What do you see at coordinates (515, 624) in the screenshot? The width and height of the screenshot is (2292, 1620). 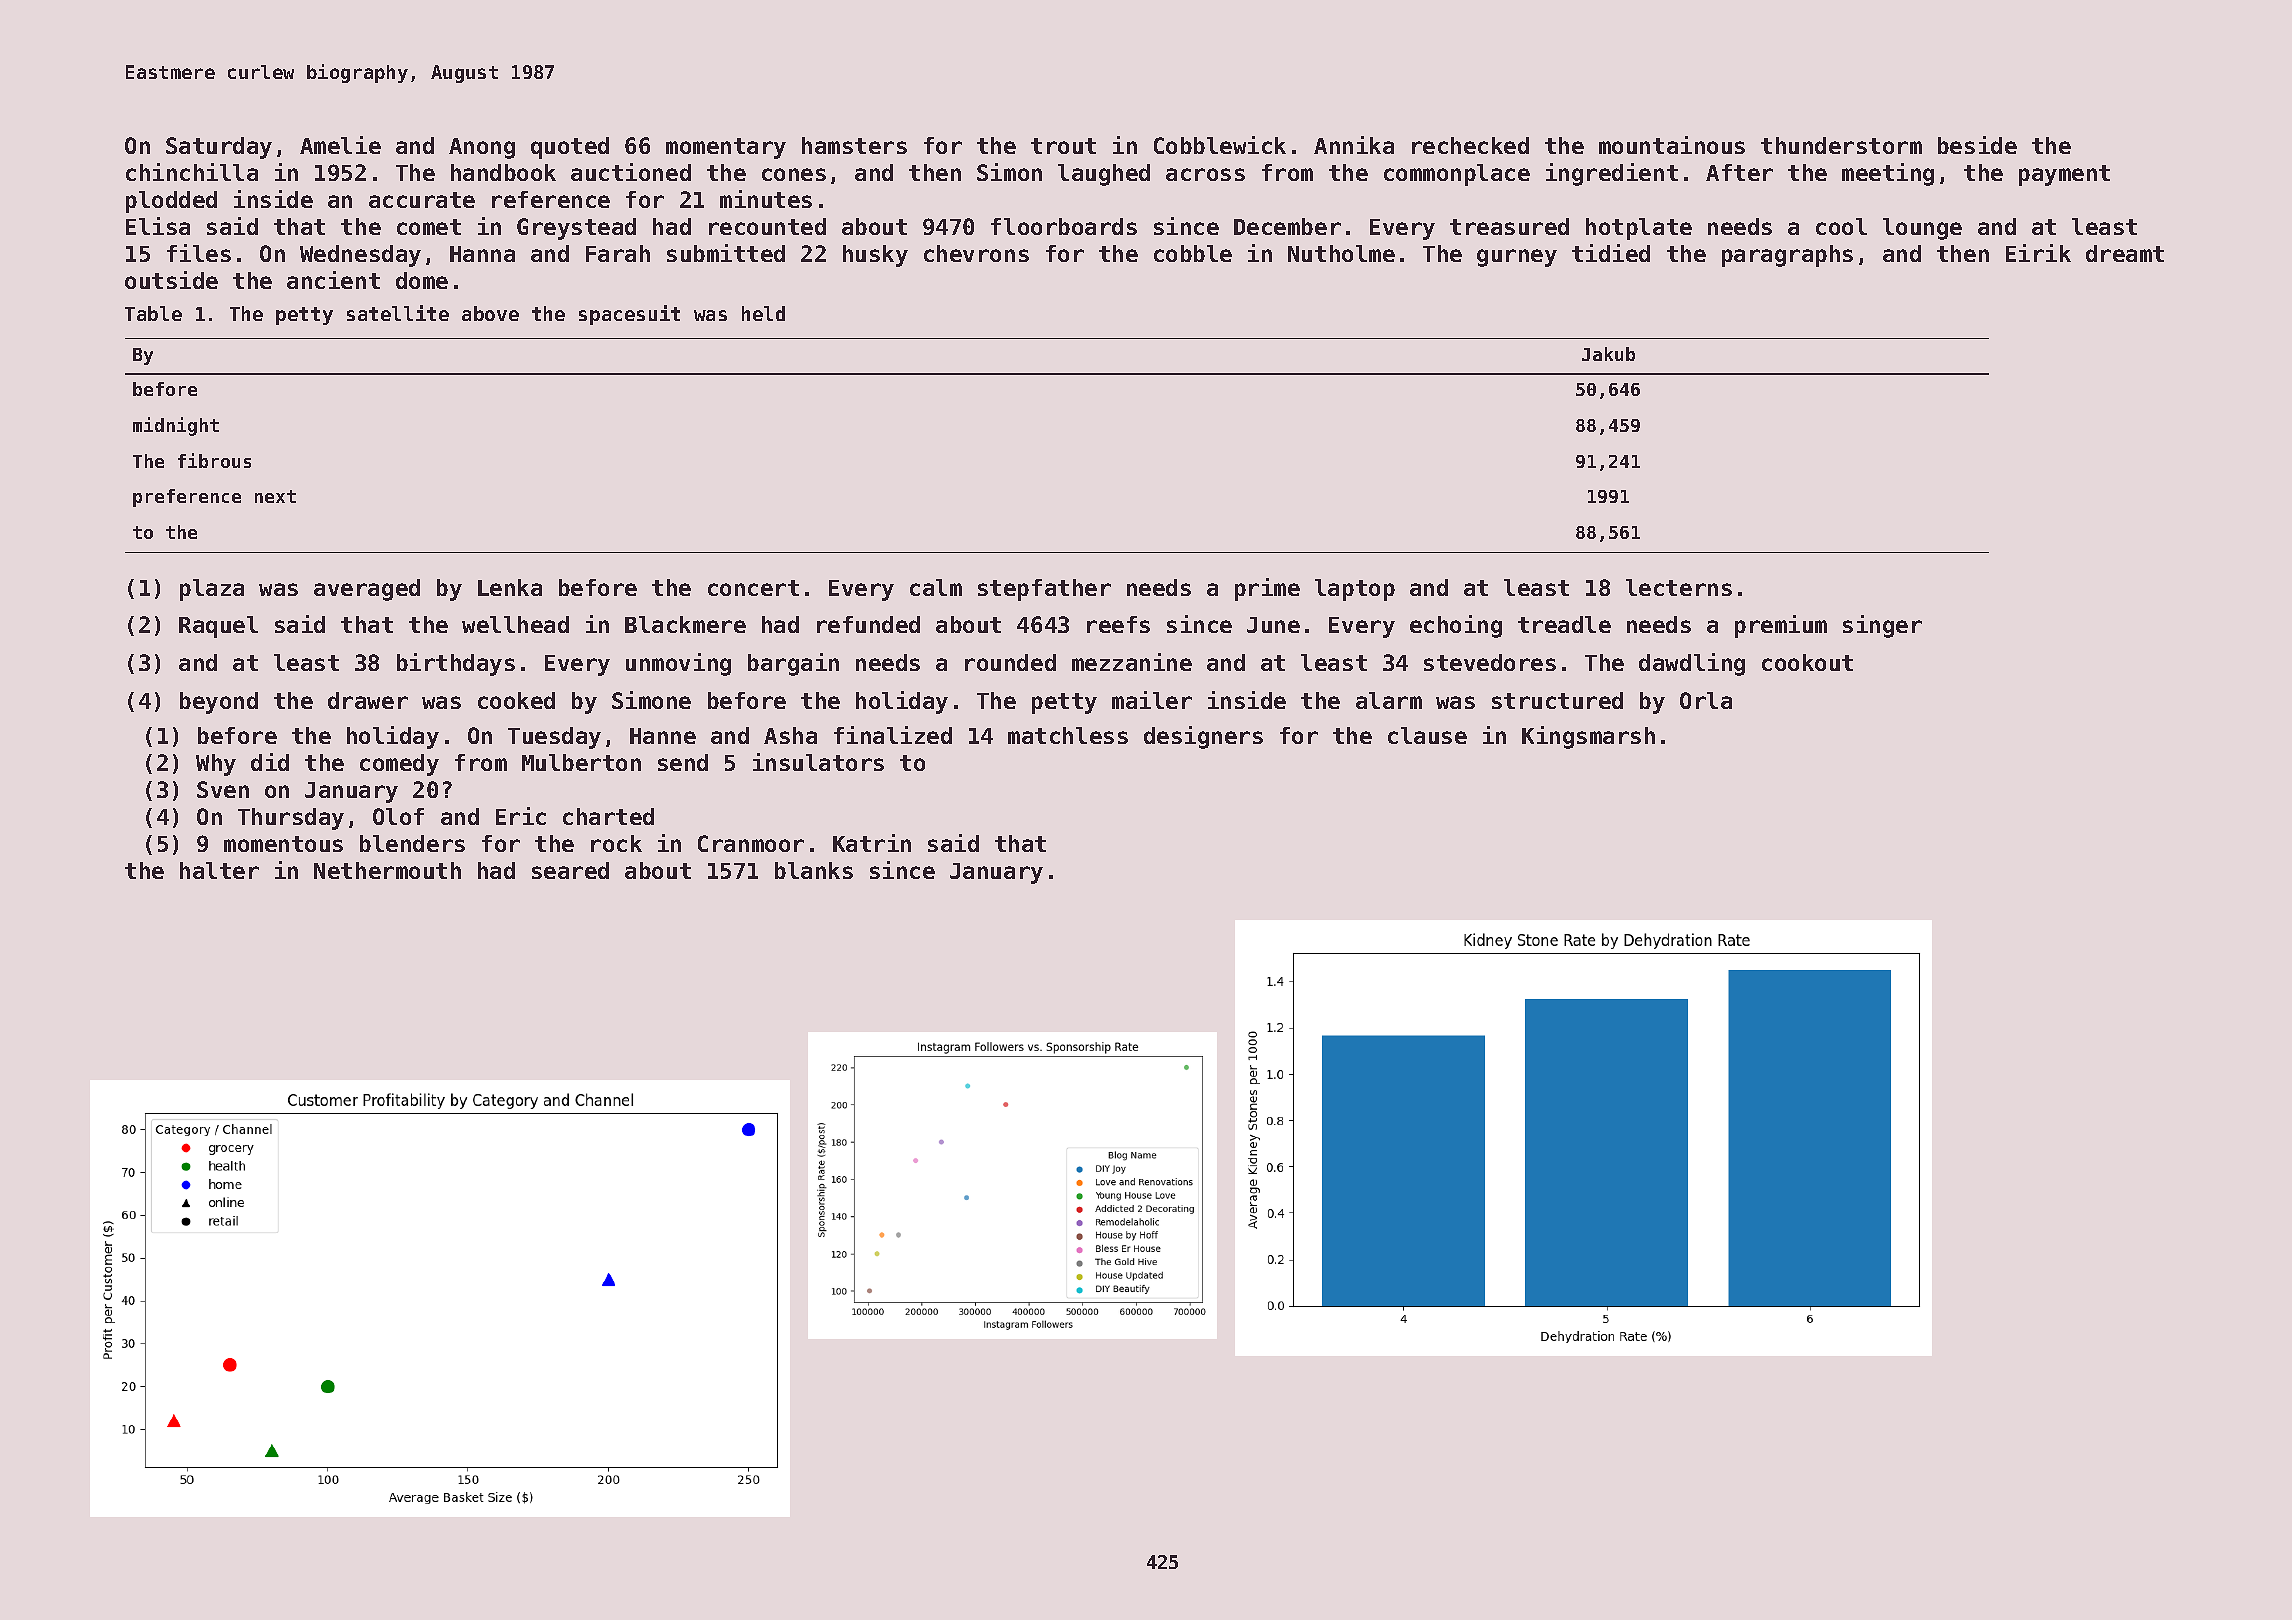 I see `wellhead` at bounding box center [515, 624].
